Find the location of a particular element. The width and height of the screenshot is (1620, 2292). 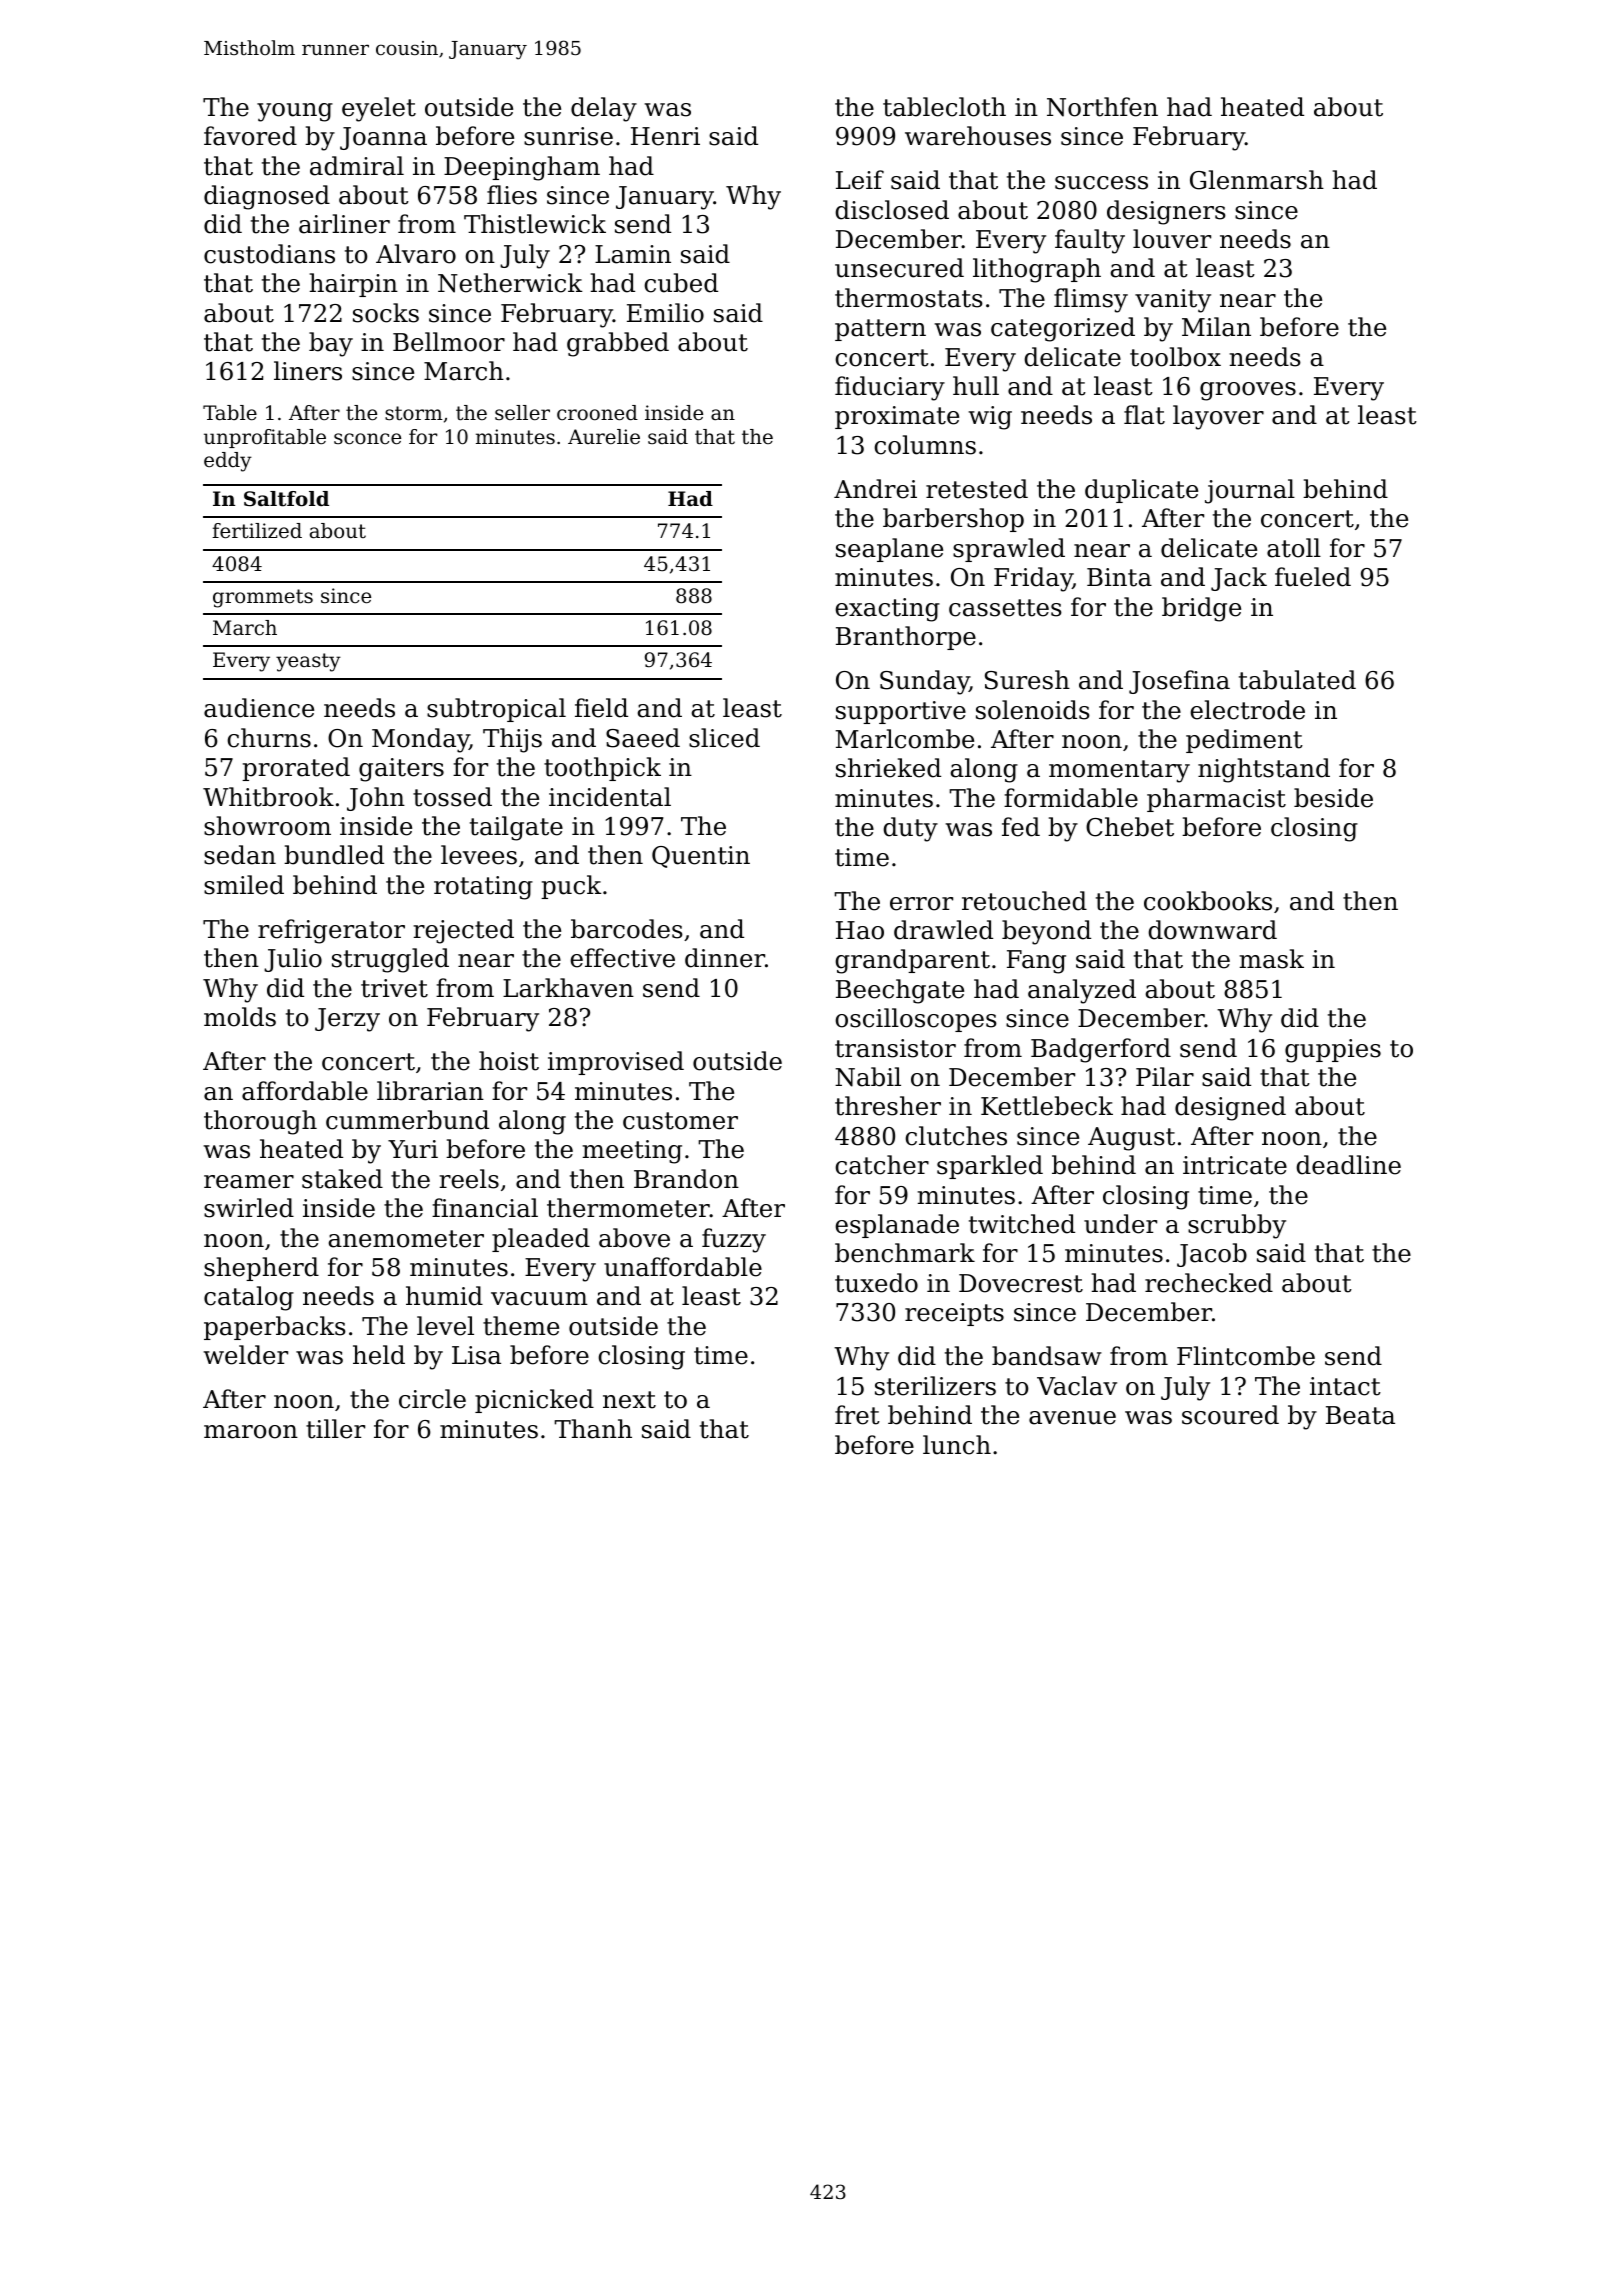

diagnosed is located at coordinates (267, 197).
